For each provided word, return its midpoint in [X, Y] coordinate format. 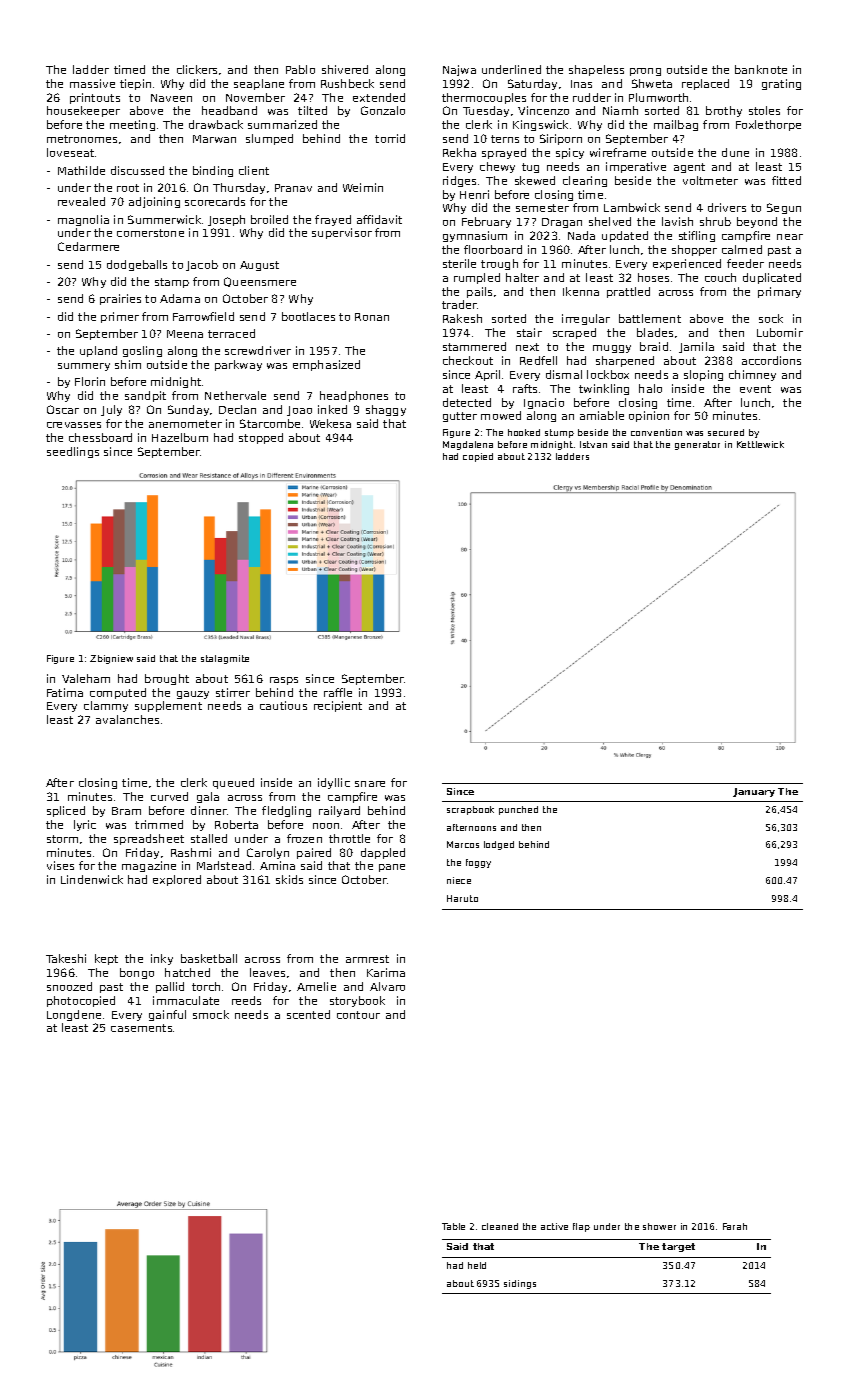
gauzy [193, 695]
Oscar [63, 409]
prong [645, 72]
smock [211, 1014]
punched [518, 810]
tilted [312, 110]
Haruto [462, 898]
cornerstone [150, 233]
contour [358, 1015]
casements [141, 1028]
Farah [735, 1226]
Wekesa [330, 423]
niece [459, 880]
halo [650, 388]
